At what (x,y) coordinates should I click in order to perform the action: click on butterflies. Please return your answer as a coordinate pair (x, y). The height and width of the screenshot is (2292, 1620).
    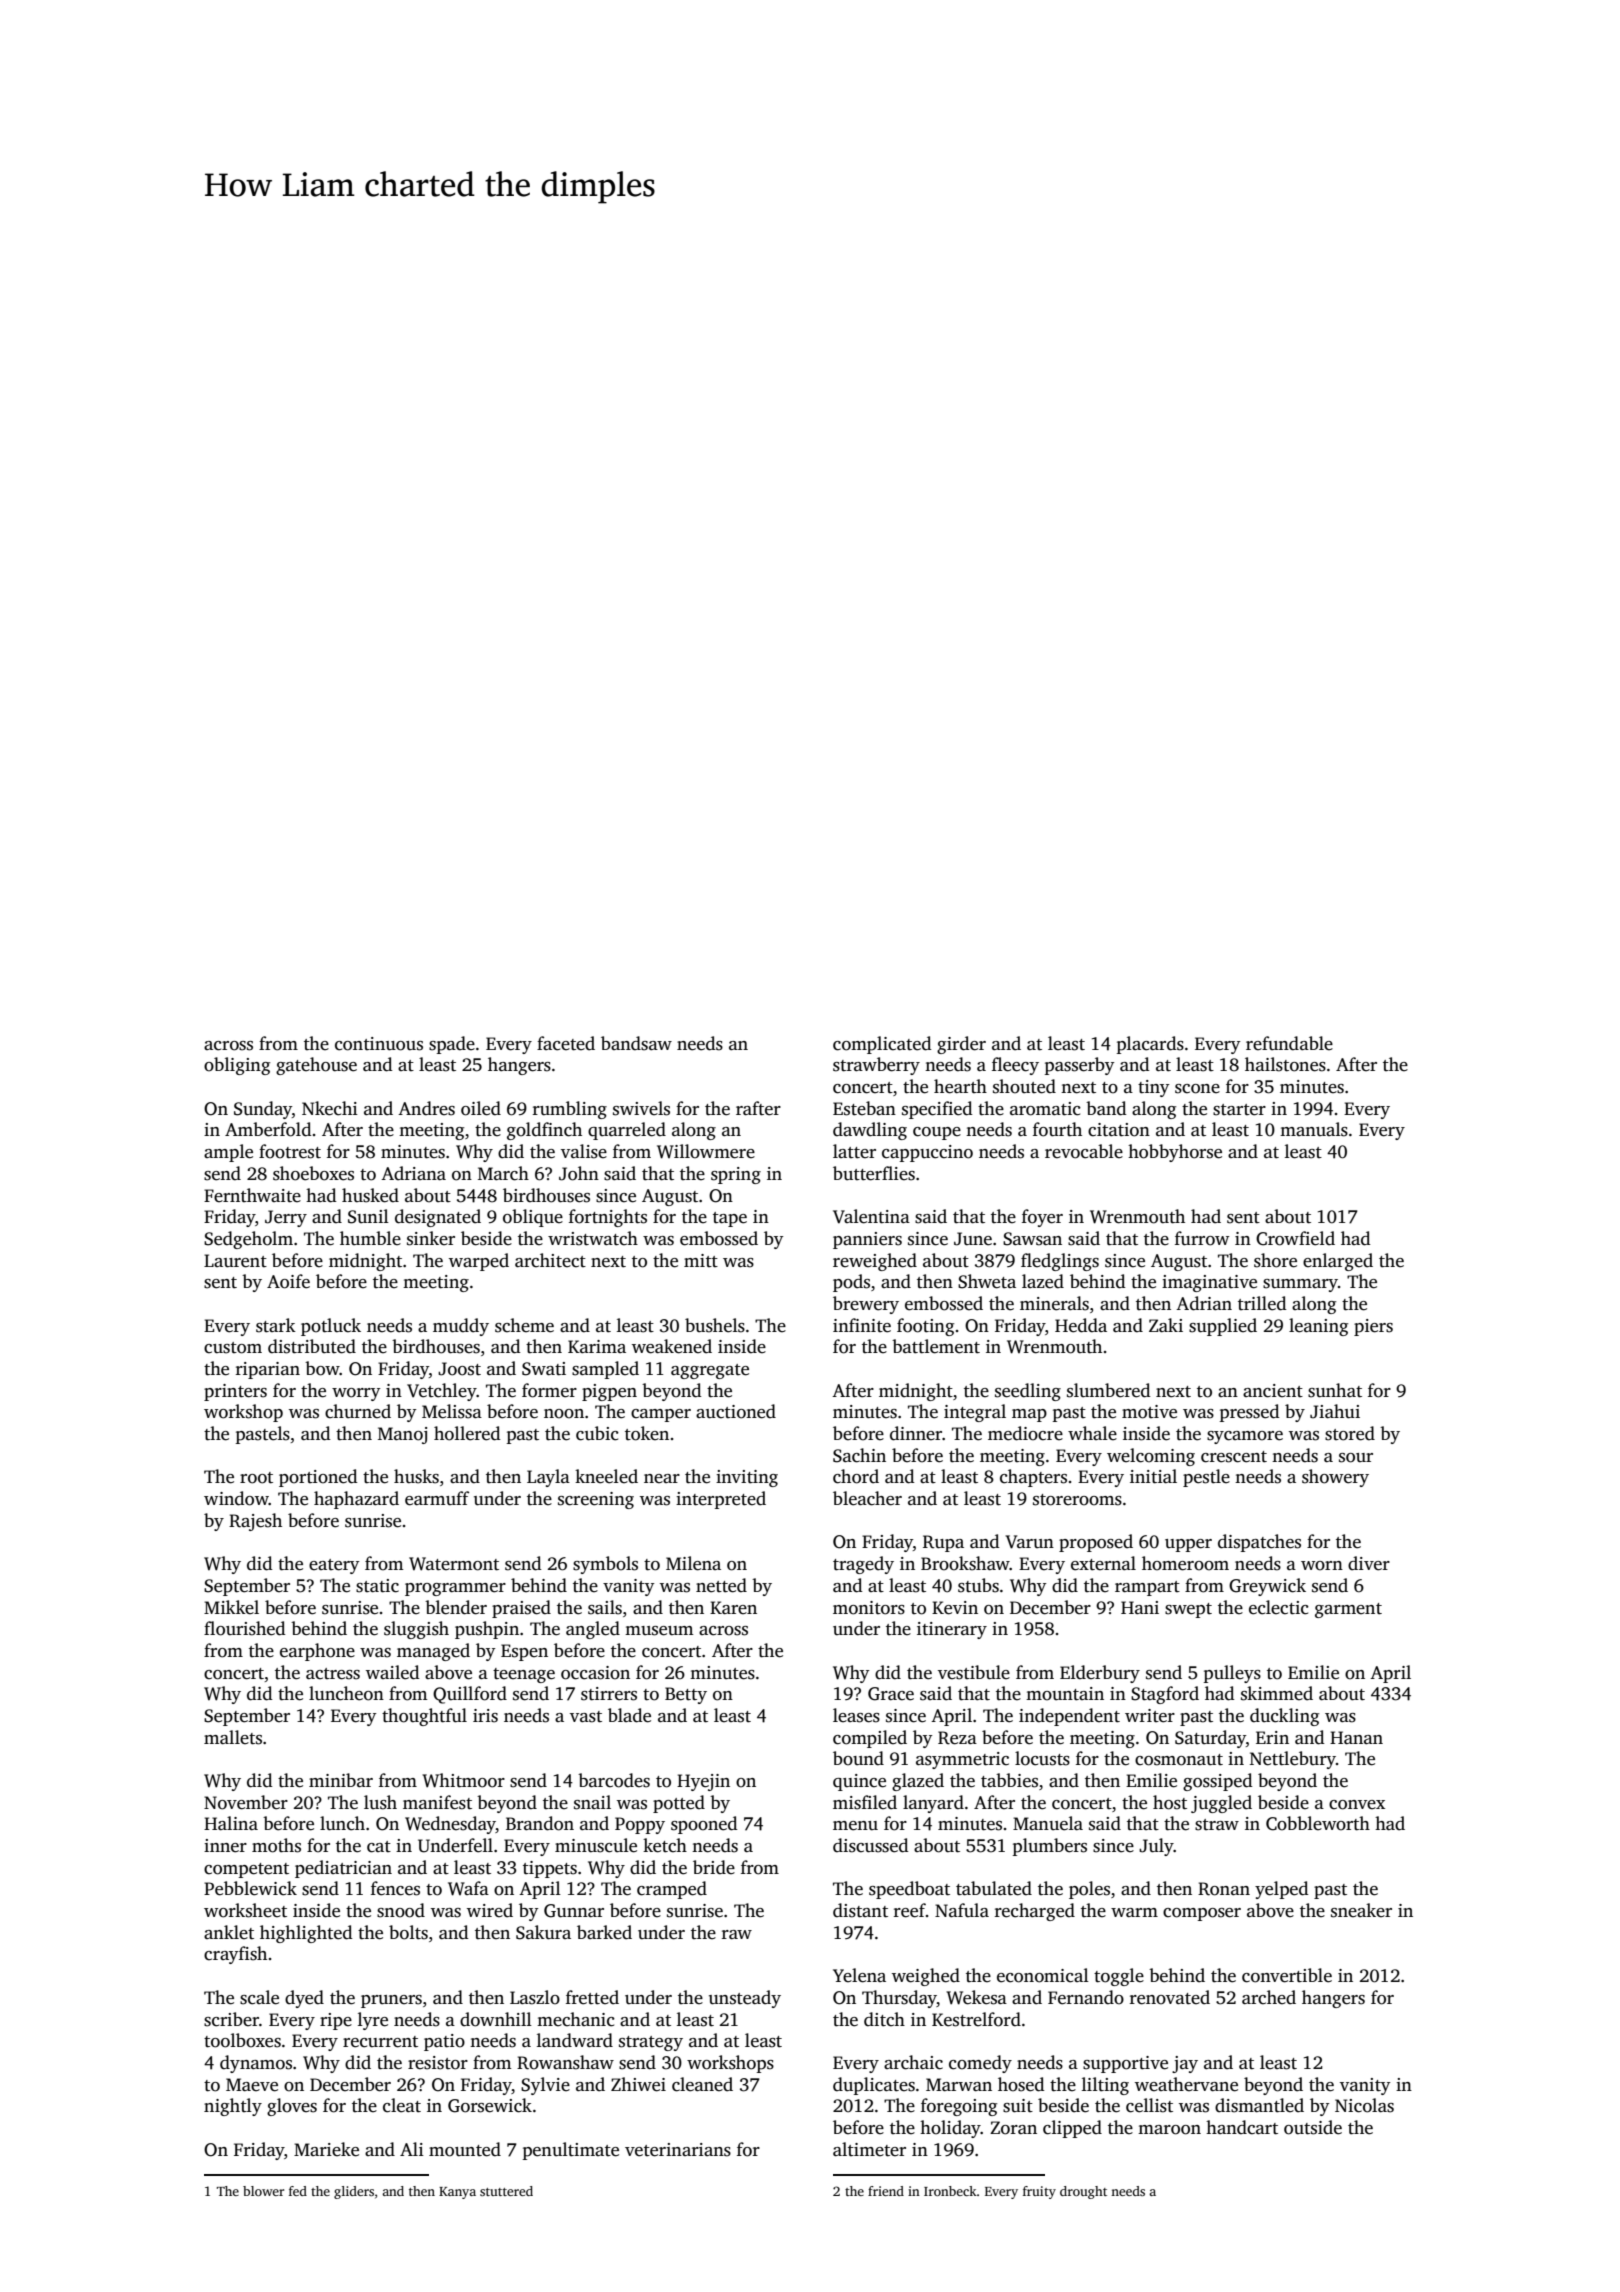
    Looking at the image, I should click on (874, 1173).
